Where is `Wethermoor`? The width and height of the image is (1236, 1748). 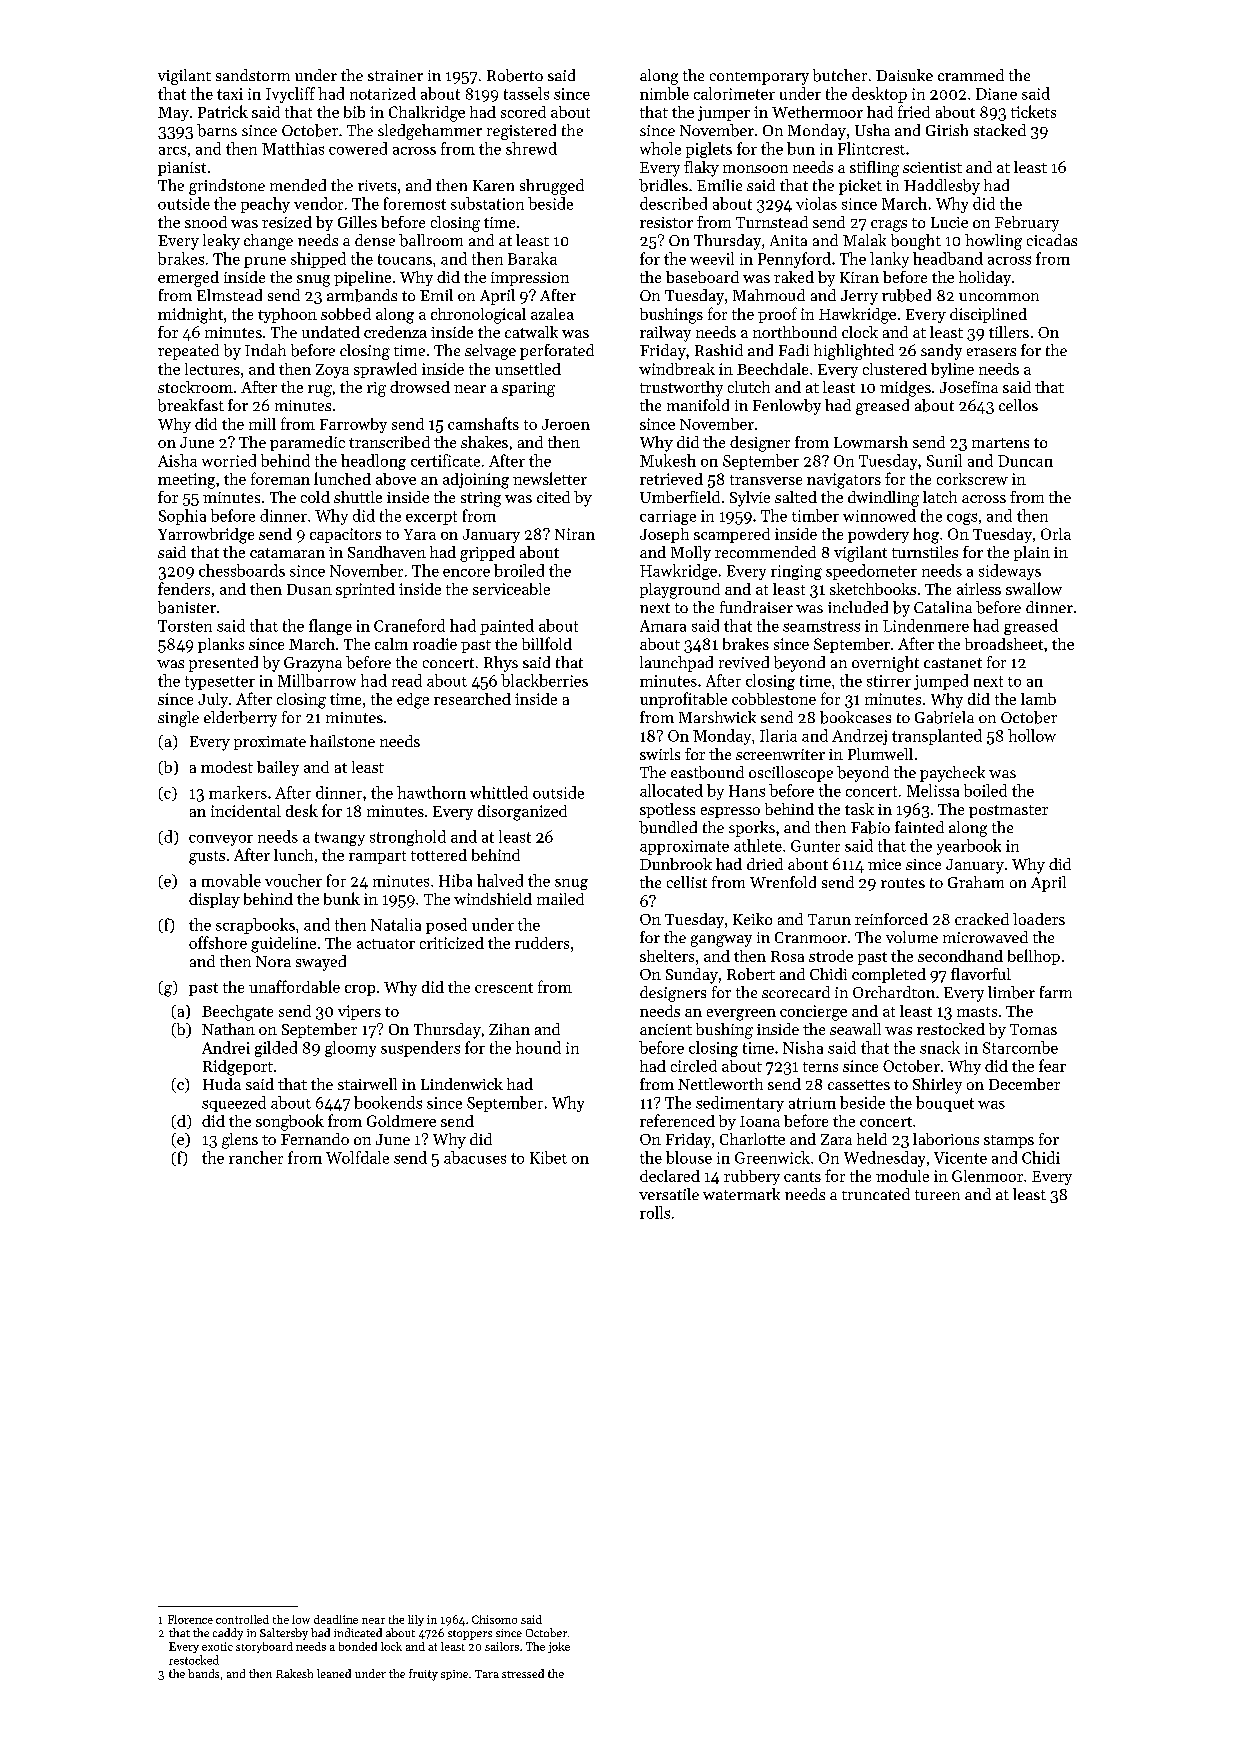 Wethermoor is located at coordinates (817, 112).
